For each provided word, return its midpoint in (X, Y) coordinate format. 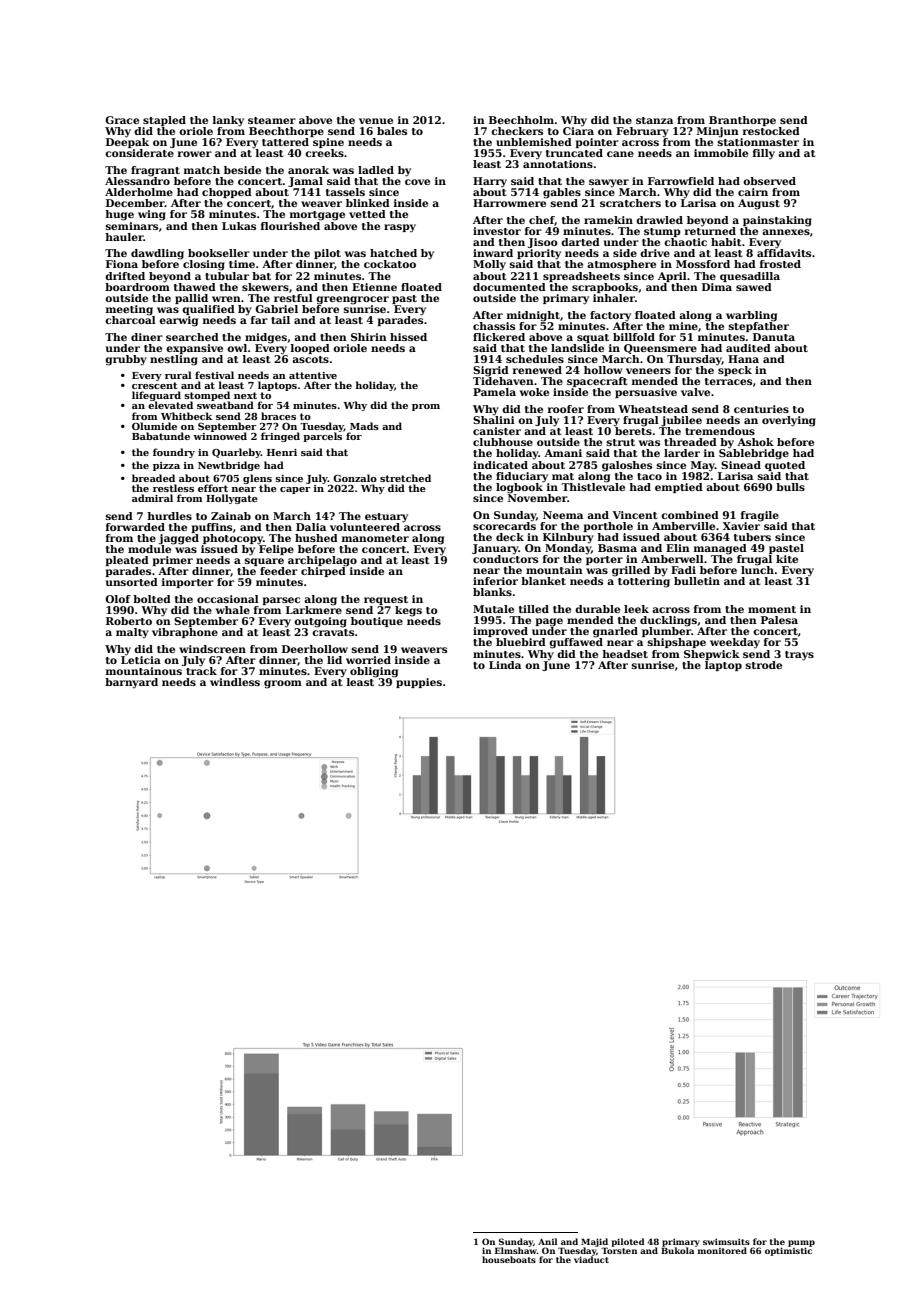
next (245, 395)
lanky (228, 121)
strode (764, 665)
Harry (490, 182)
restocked (771, 131)
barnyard (131, 683)
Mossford (703, 264)
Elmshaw (516, 1250)
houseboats (509, 1259)
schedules (535, 359)
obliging (374, 672)
